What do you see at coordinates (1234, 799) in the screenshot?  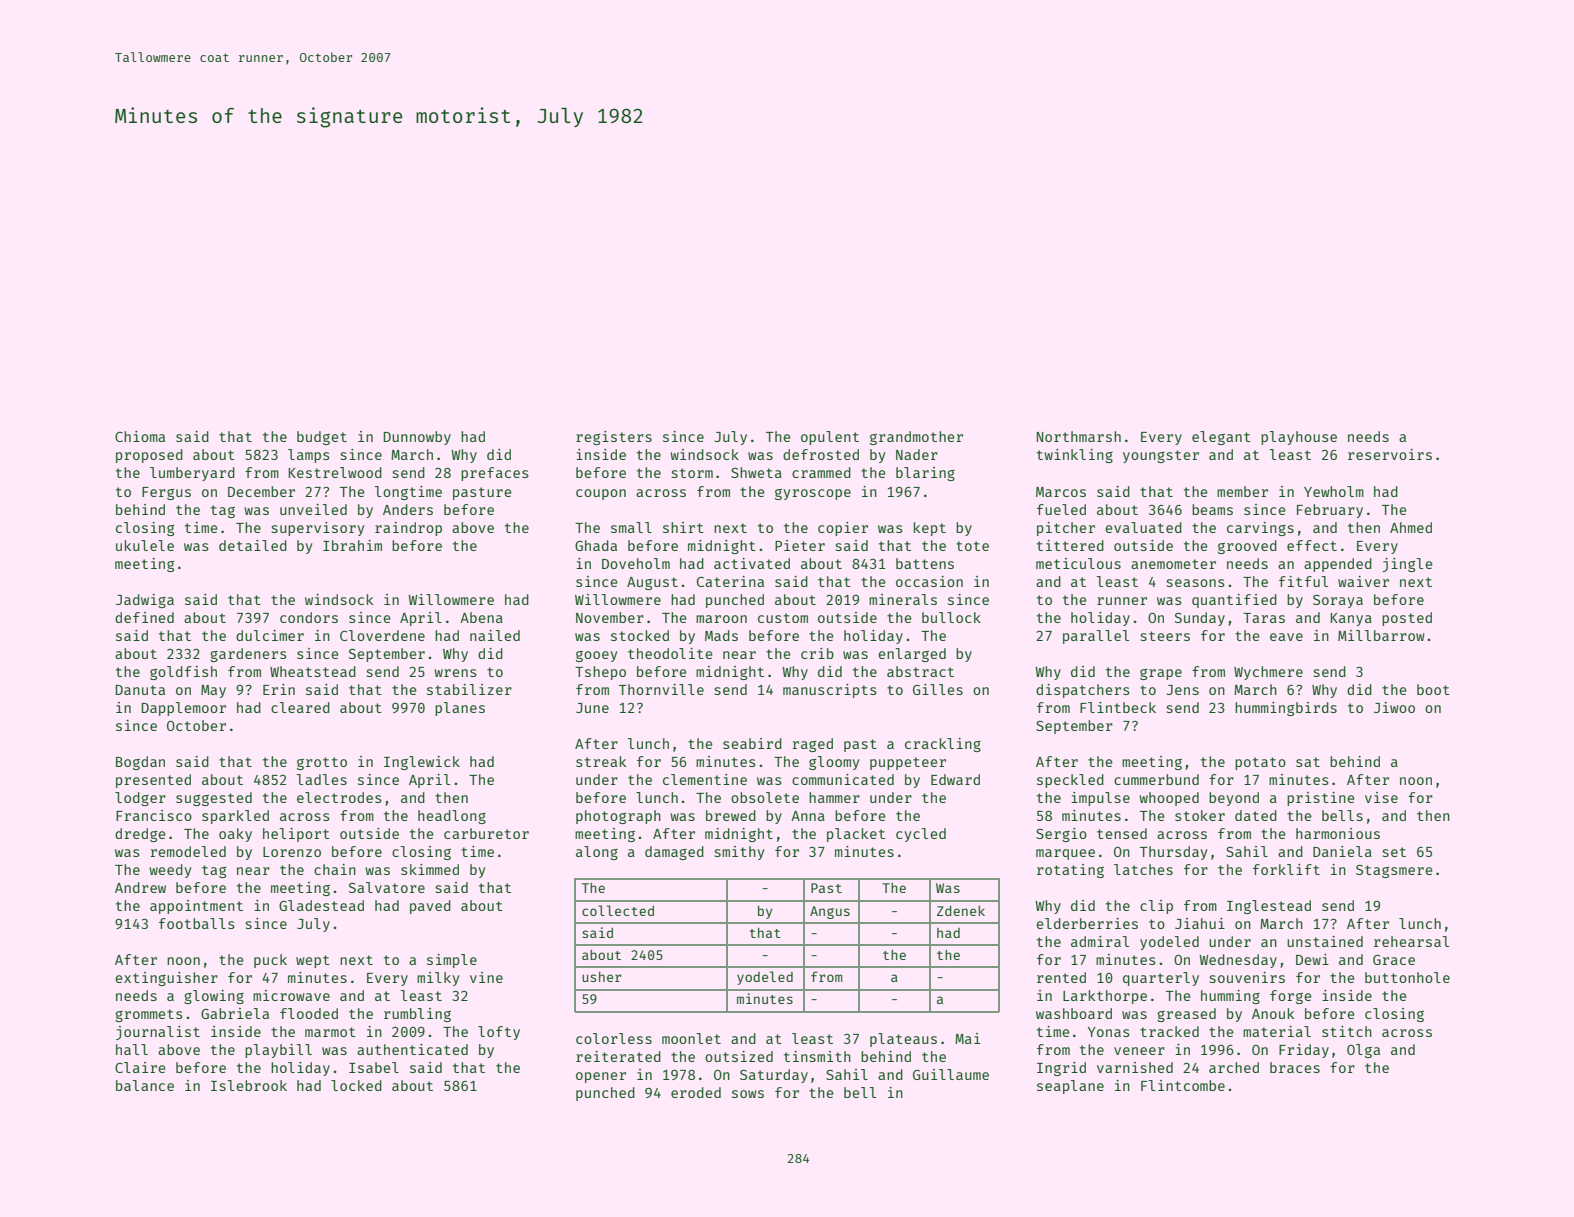 I see `beyond` at bounding box center [1234, 799].
